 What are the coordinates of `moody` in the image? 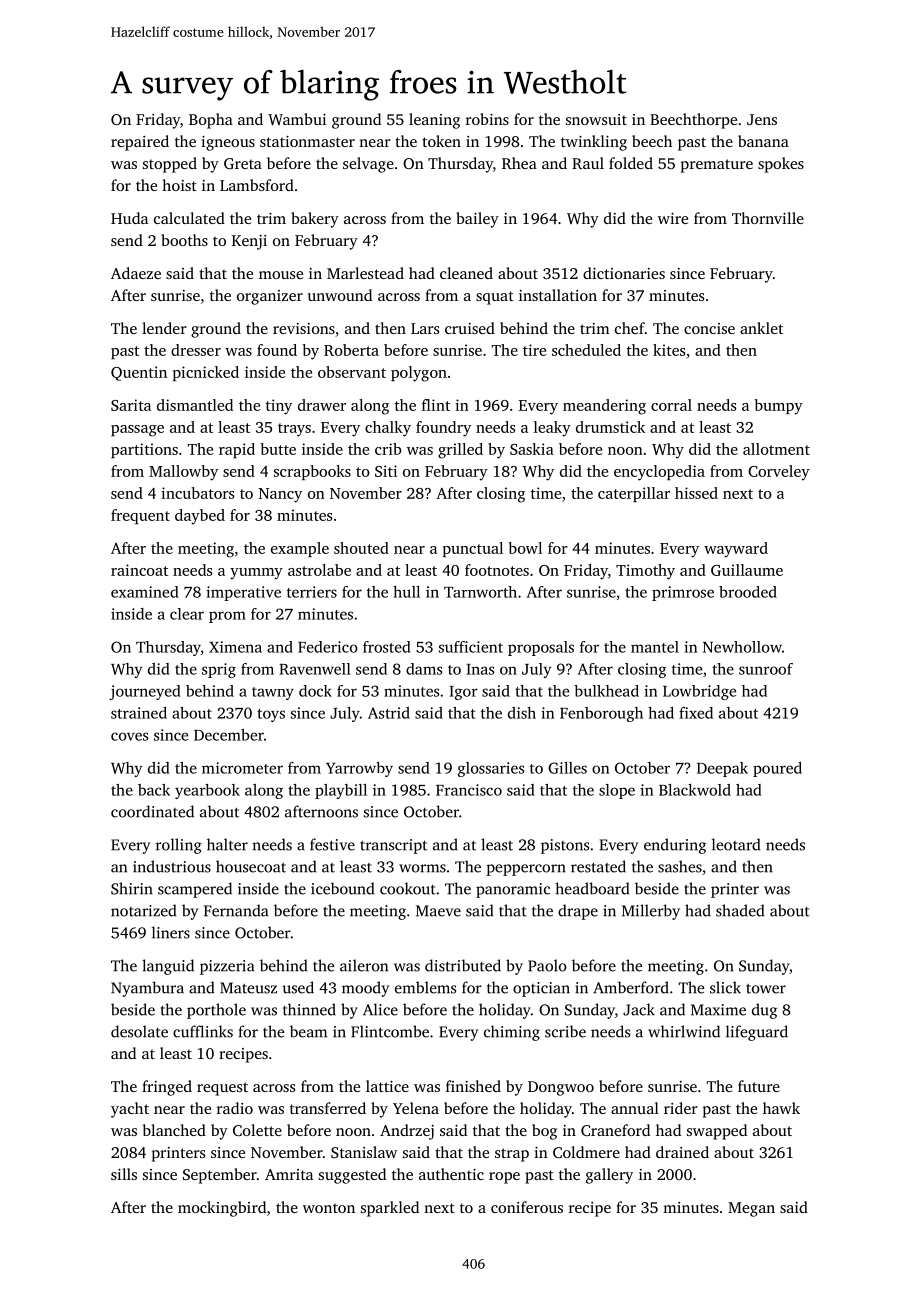 It's located at (365, 989).
